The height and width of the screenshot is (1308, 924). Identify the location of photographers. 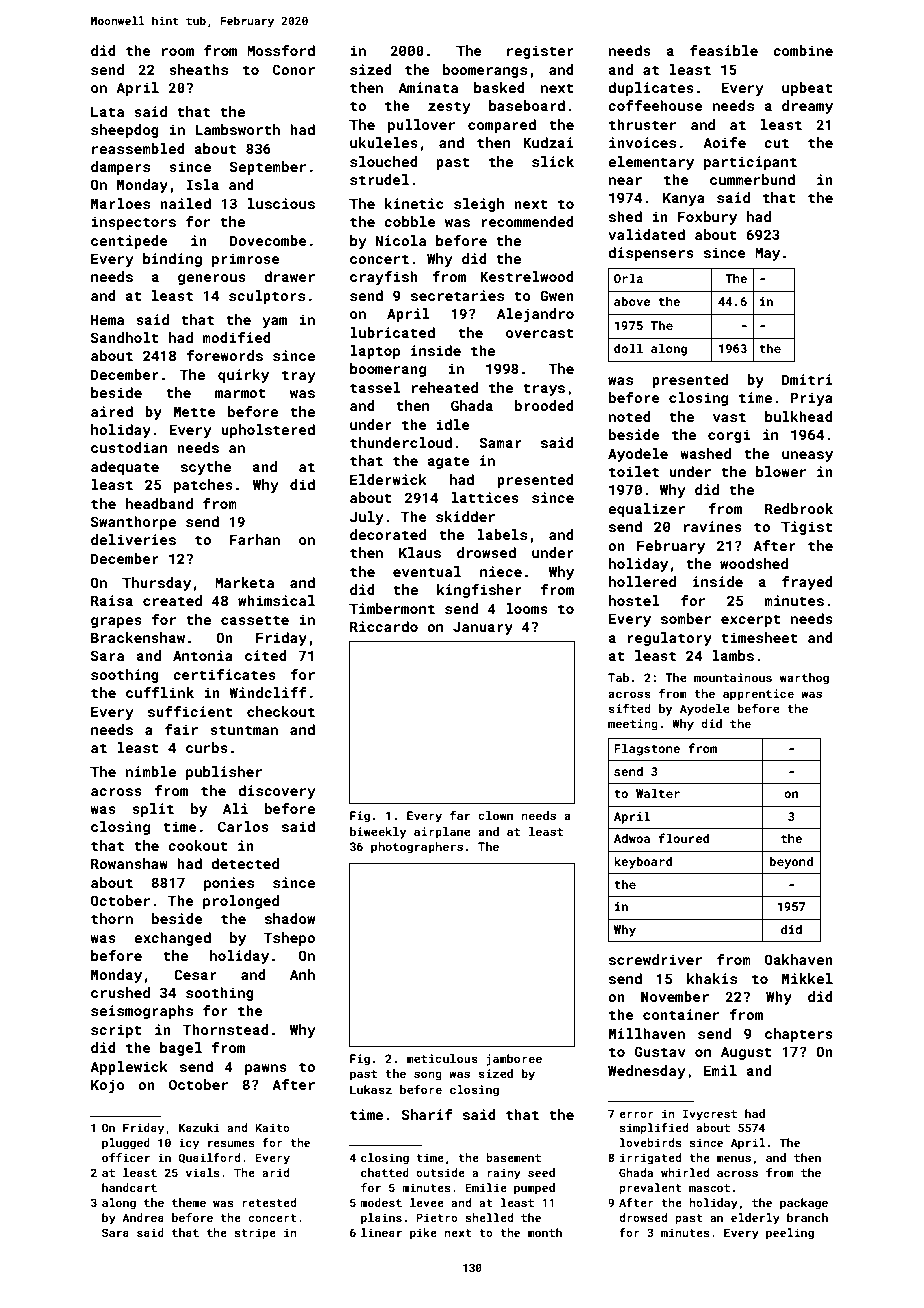
(417, 848).
